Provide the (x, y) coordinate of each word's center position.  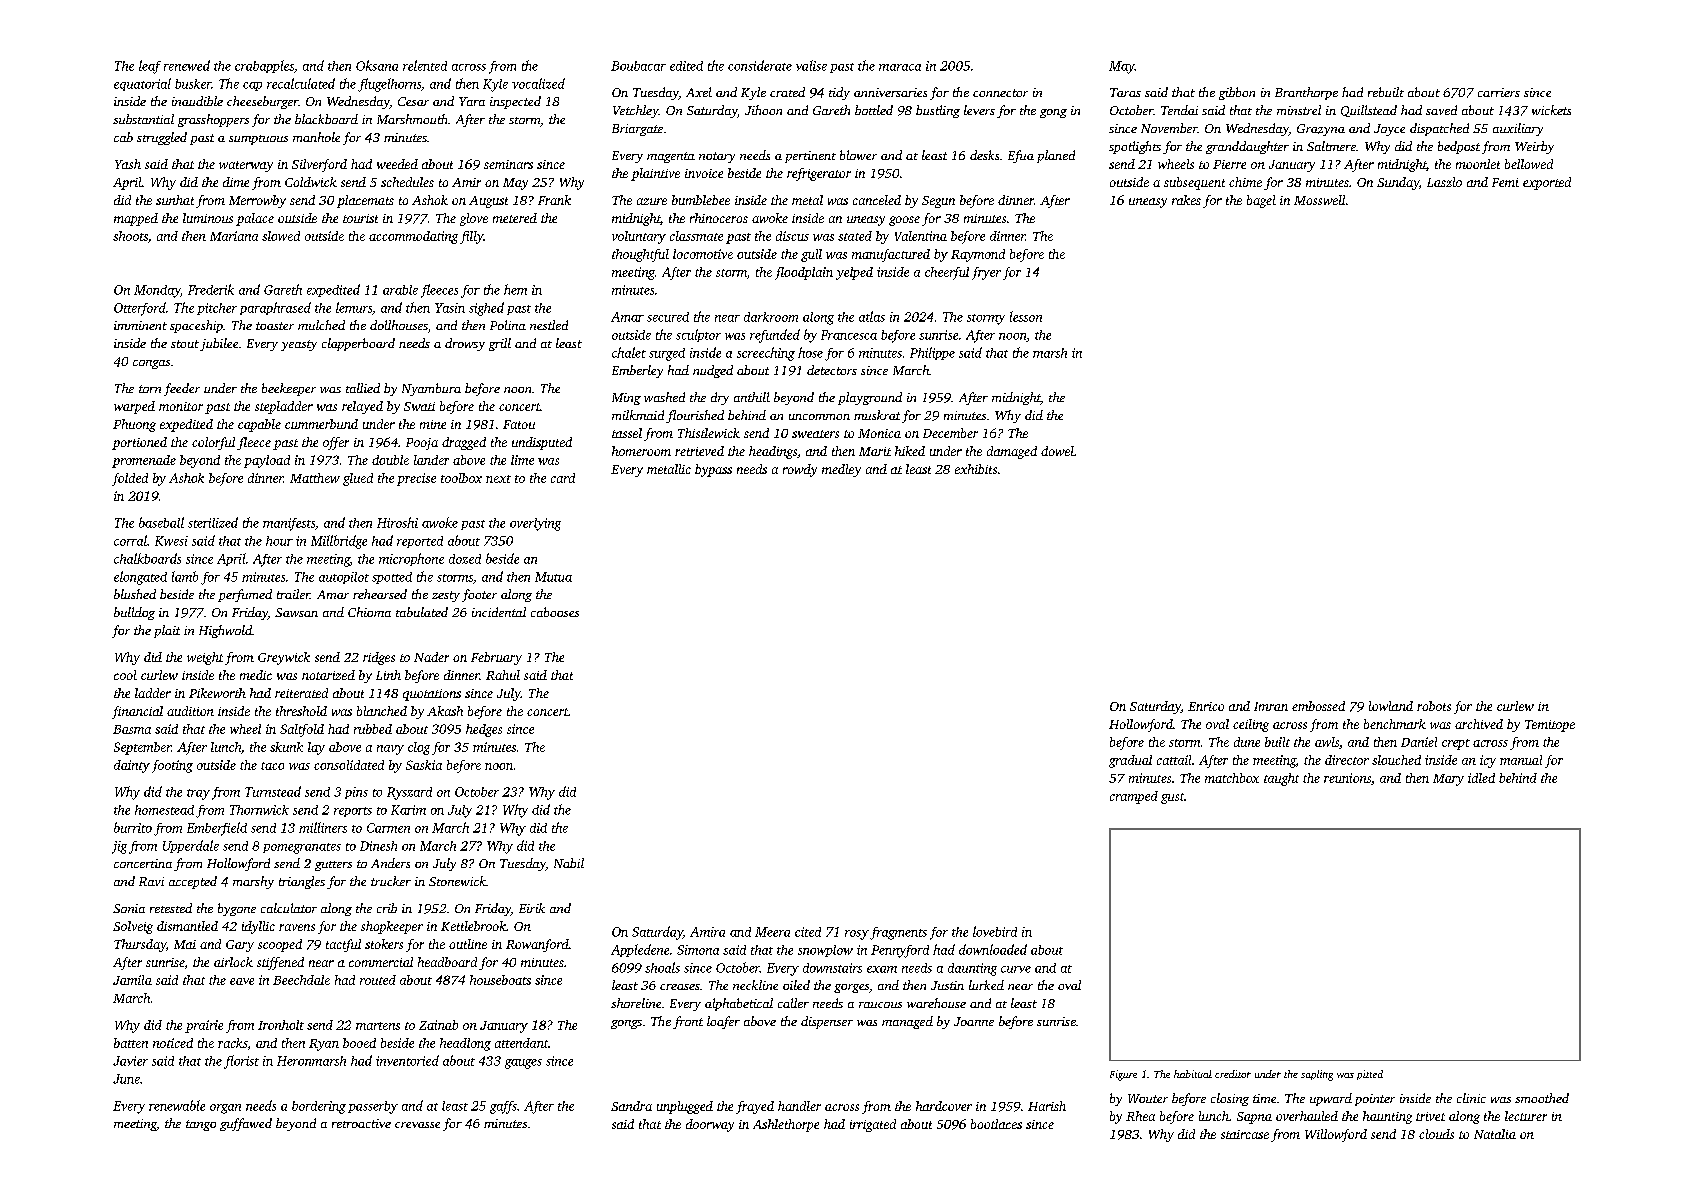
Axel (699, 92)
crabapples (264, 66)
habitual (1193, 1074)
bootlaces (996, 1124)
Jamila (132, 980)
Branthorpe (1306, 93)
